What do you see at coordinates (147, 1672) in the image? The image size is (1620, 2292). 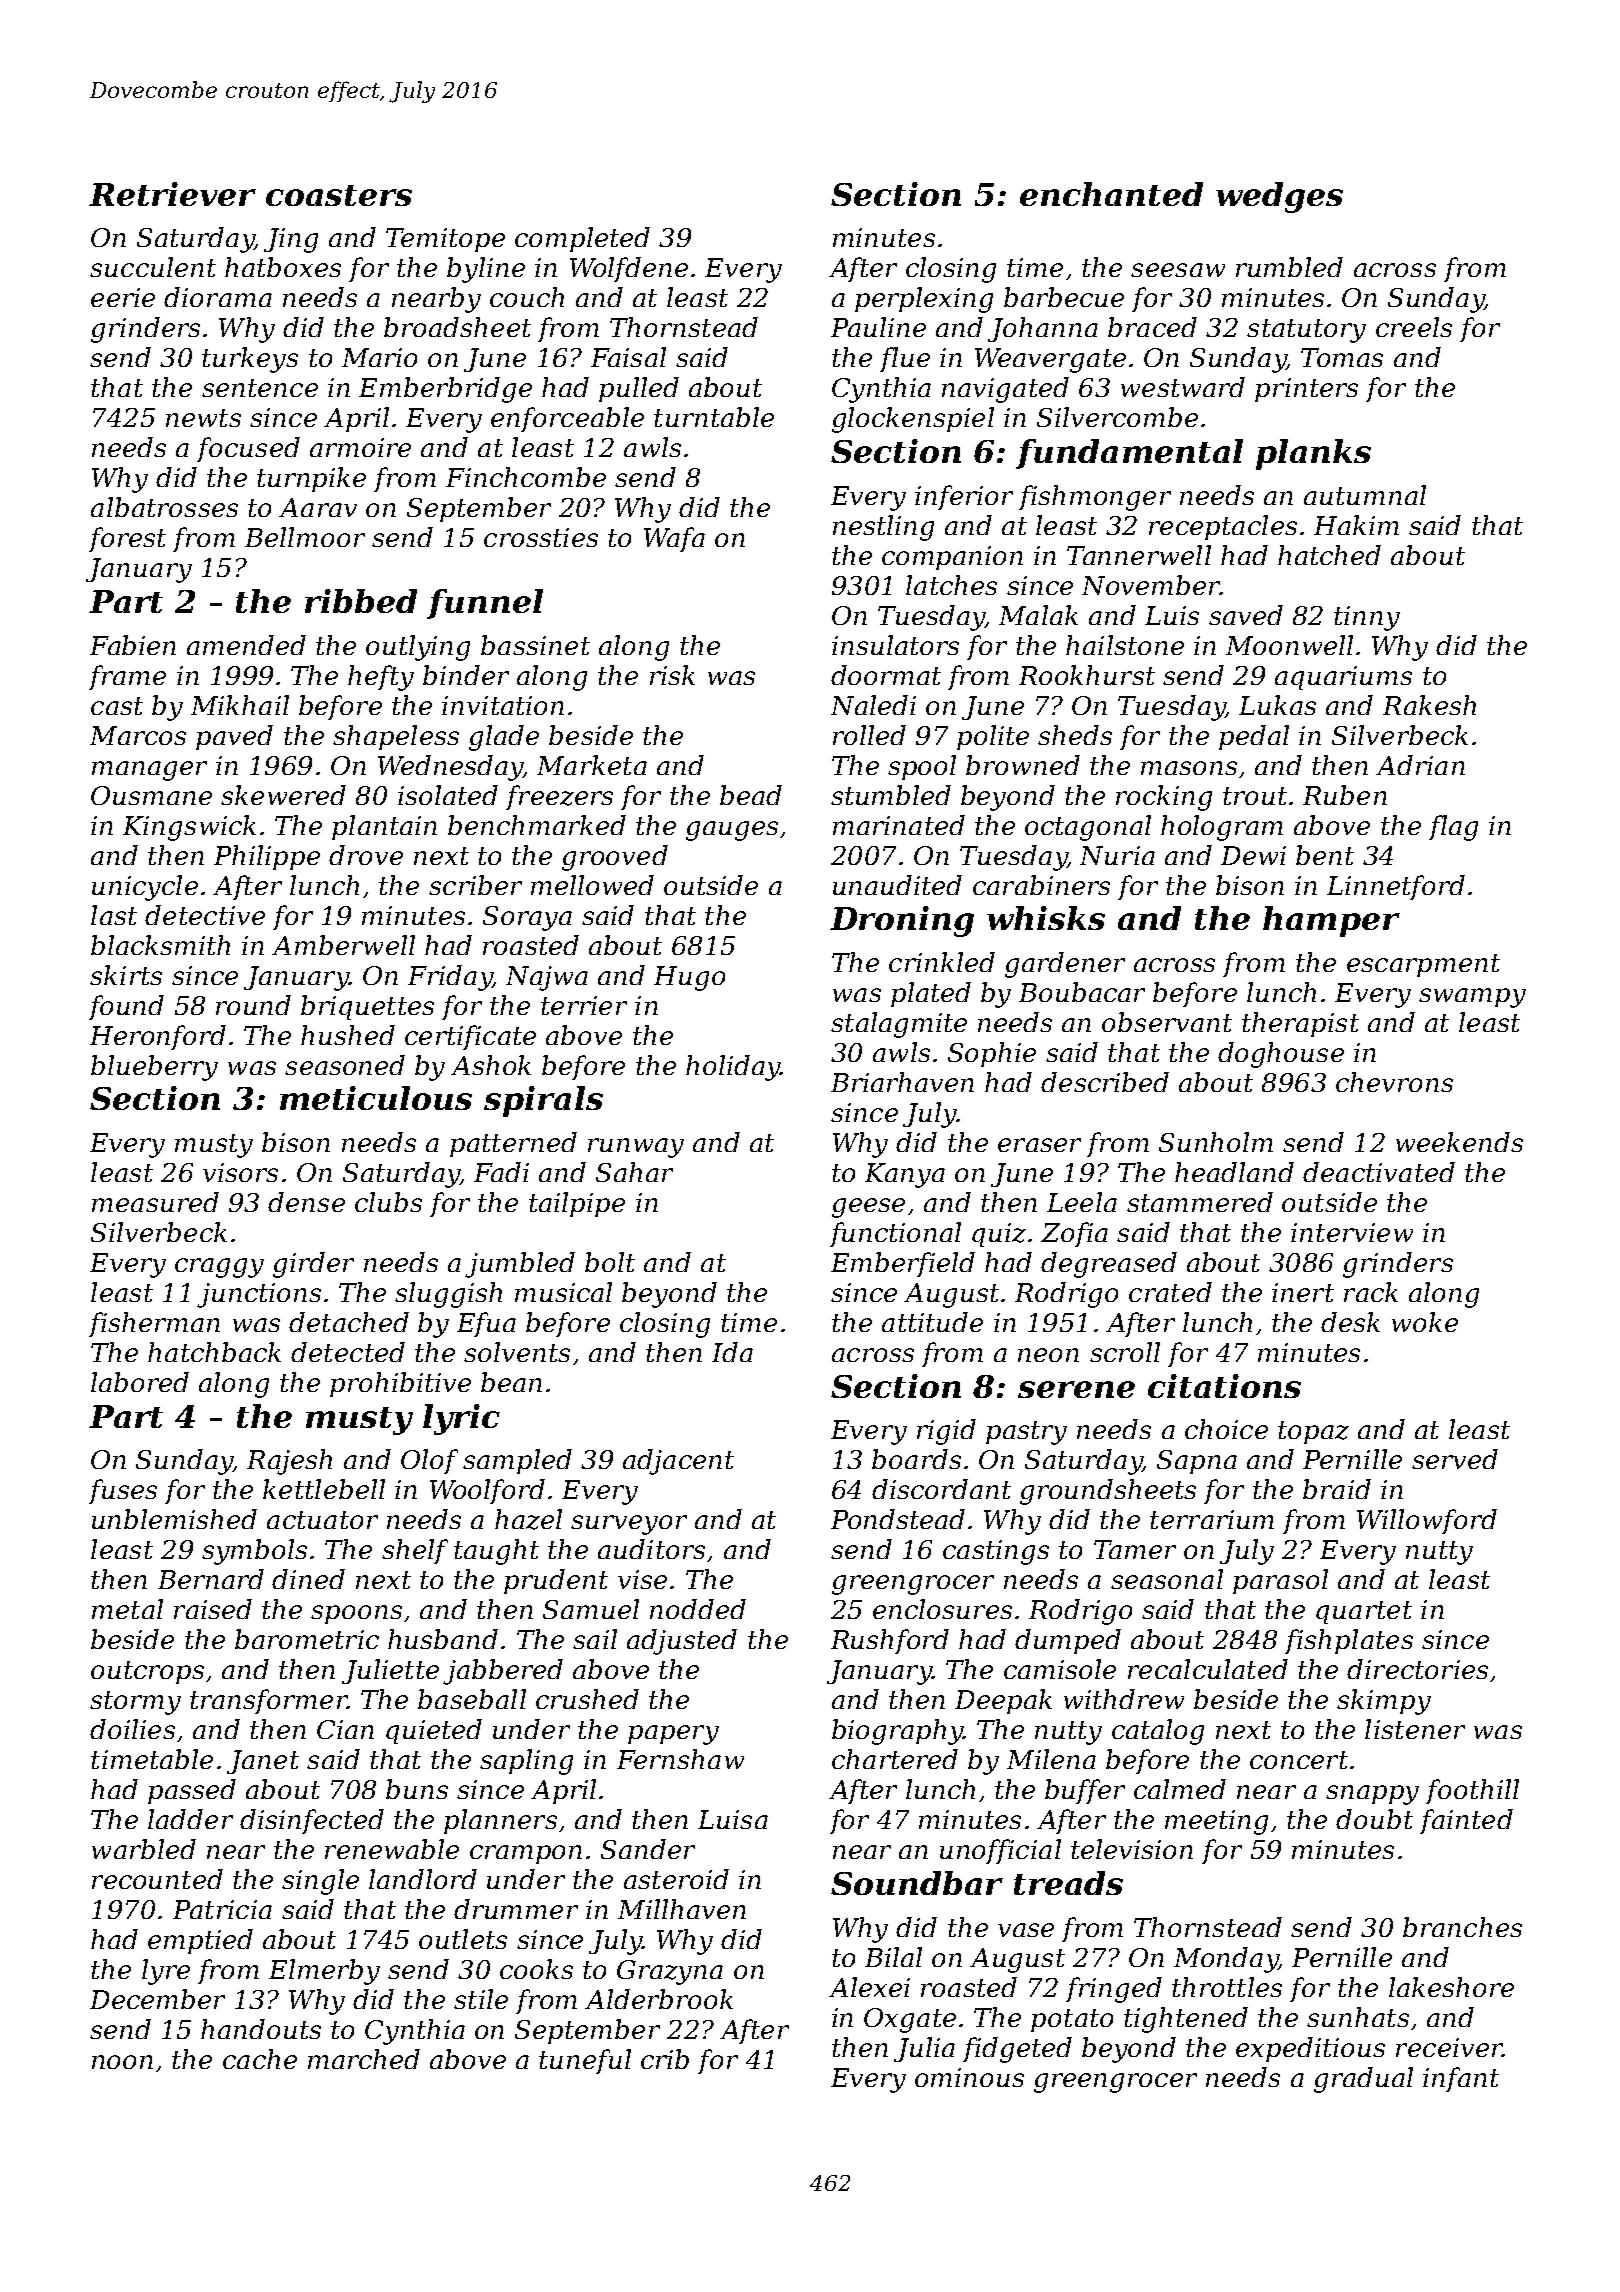 I see `outcrops` at bounding box center [147, 1672].
